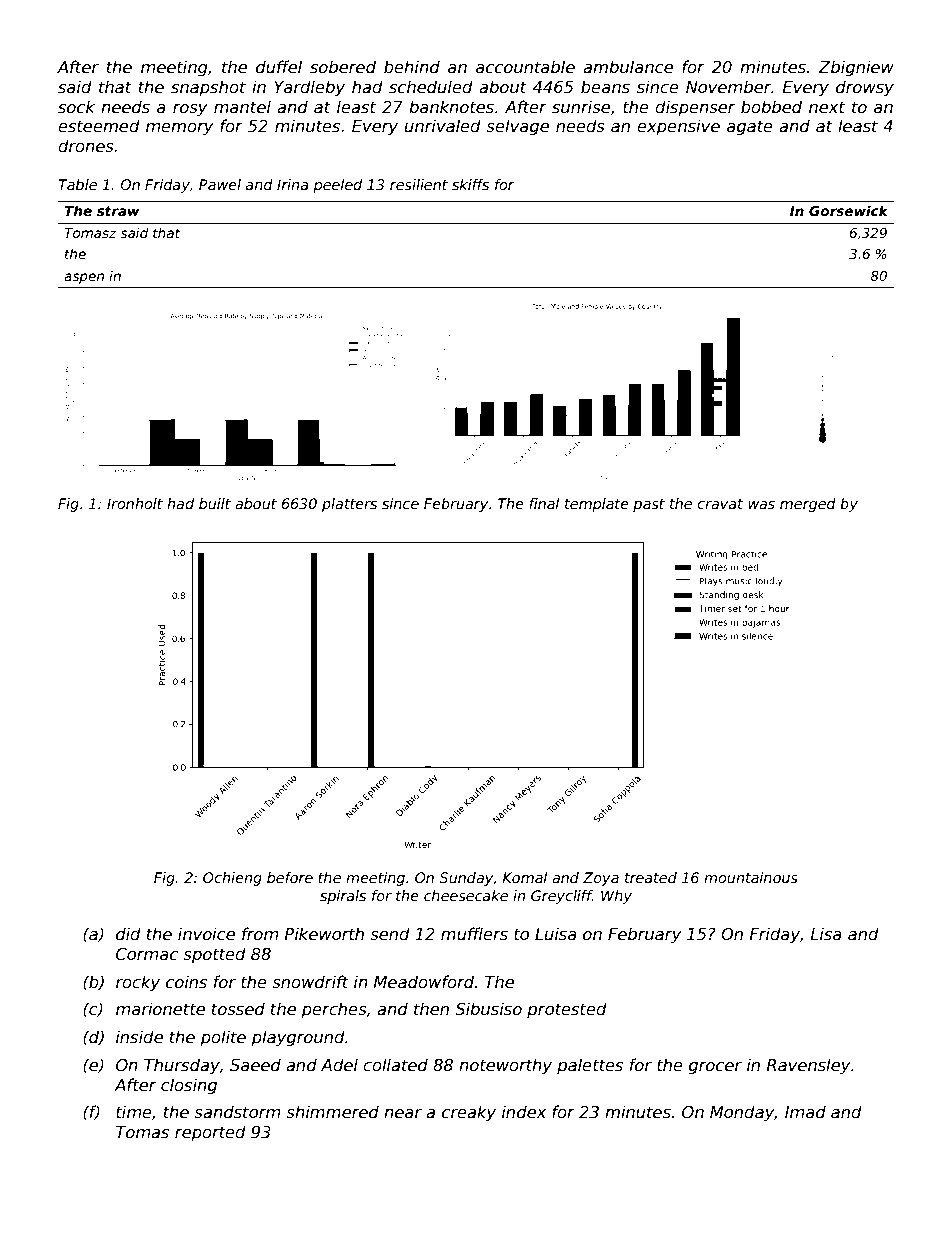 The width and height of the screenshot is (952, 1233). Describe the element at coordinates (544, 503) in the screenshot. I see `final` at that location.
